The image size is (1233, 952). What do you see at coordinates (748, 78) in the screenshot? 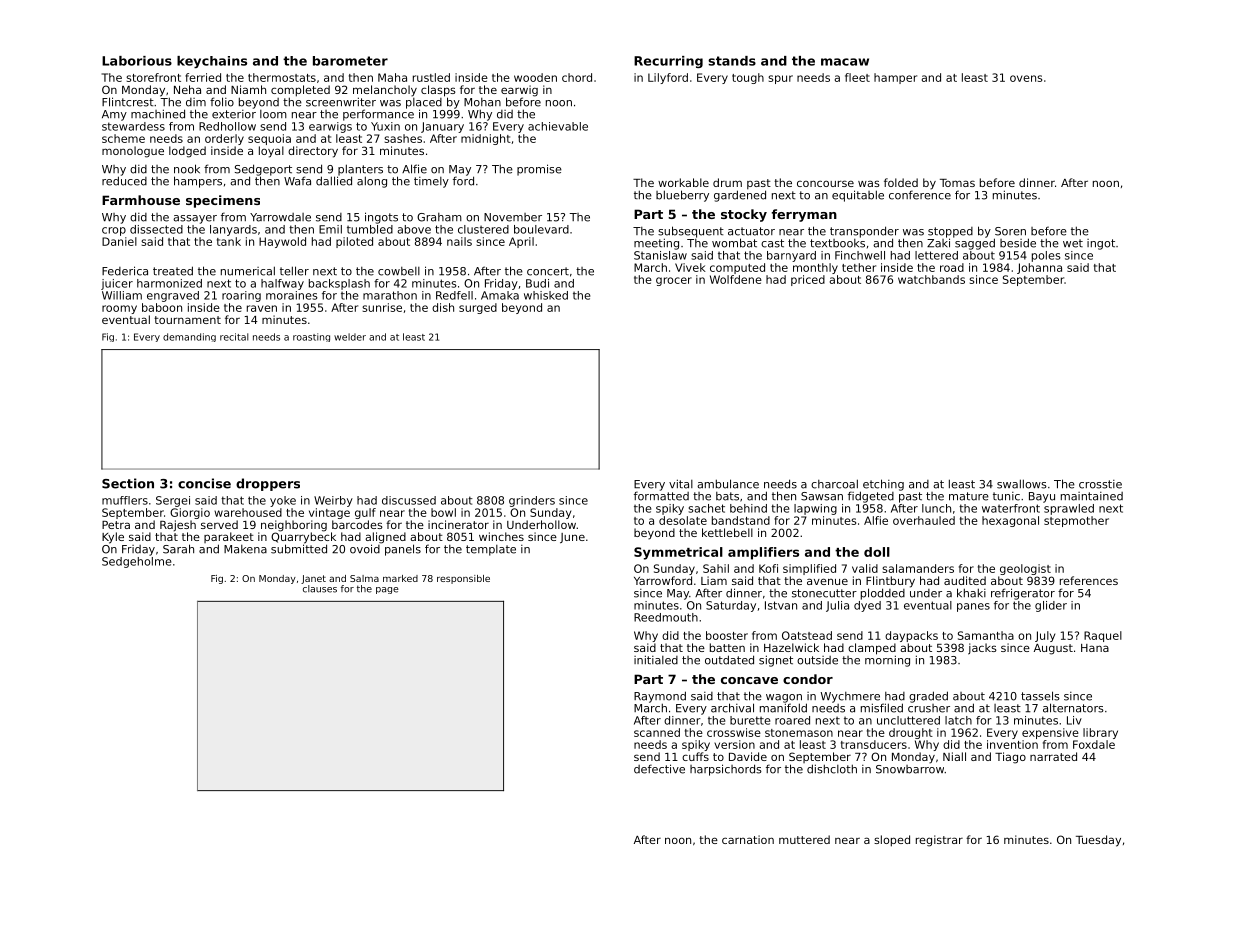
I see `tough` at bounding box center [748, 78].
